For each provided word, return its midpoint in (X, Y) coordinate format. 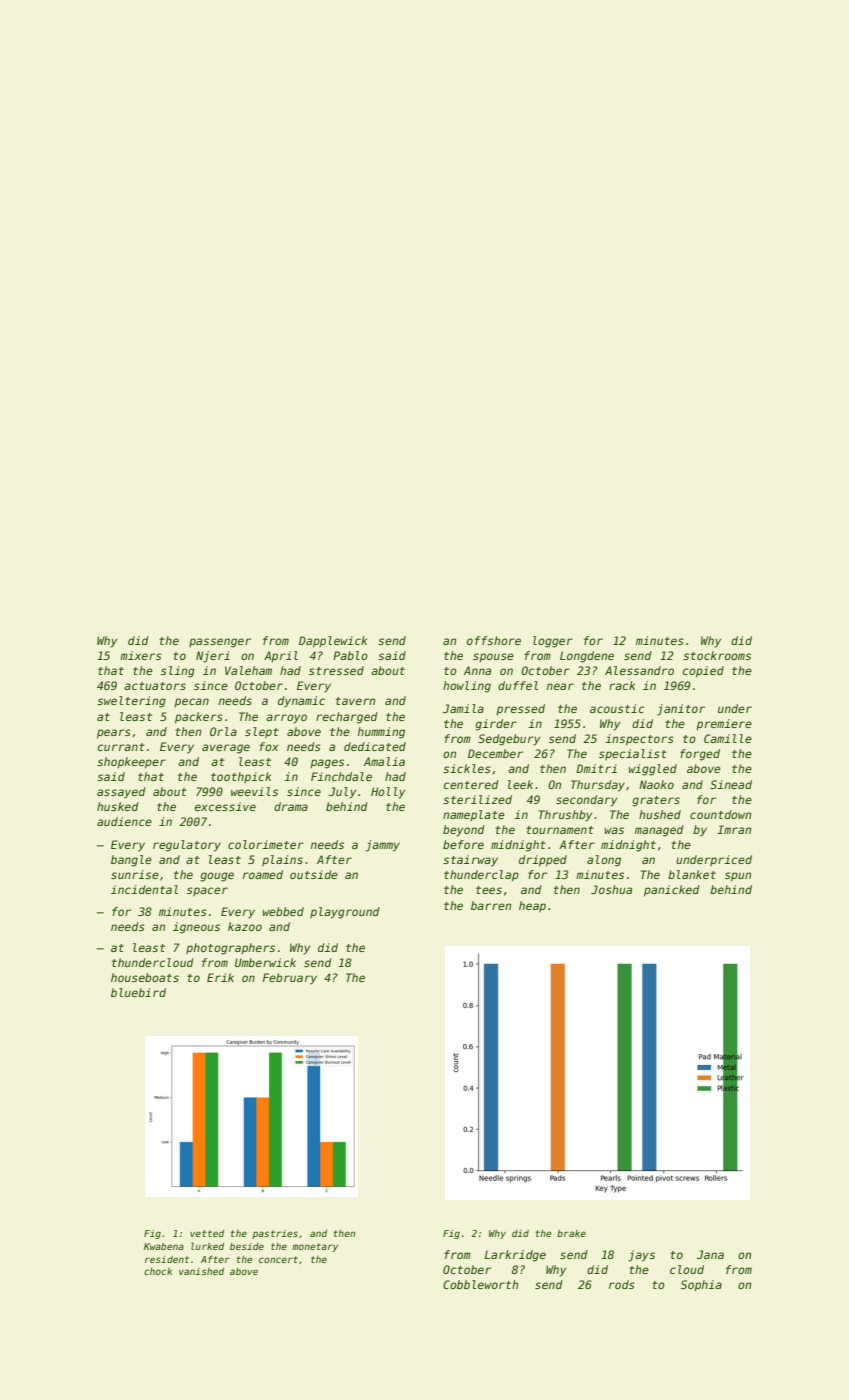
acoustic (617, 708)
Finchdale (341, 776)
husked (118, 806)
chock (158, 1271)
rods (622, 1284)
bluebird (138, 992)
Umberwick (265, 962)
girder (496, 725)
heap (532, 906)
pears (114, 734)
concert (278, 1259)
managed (659, 831)
